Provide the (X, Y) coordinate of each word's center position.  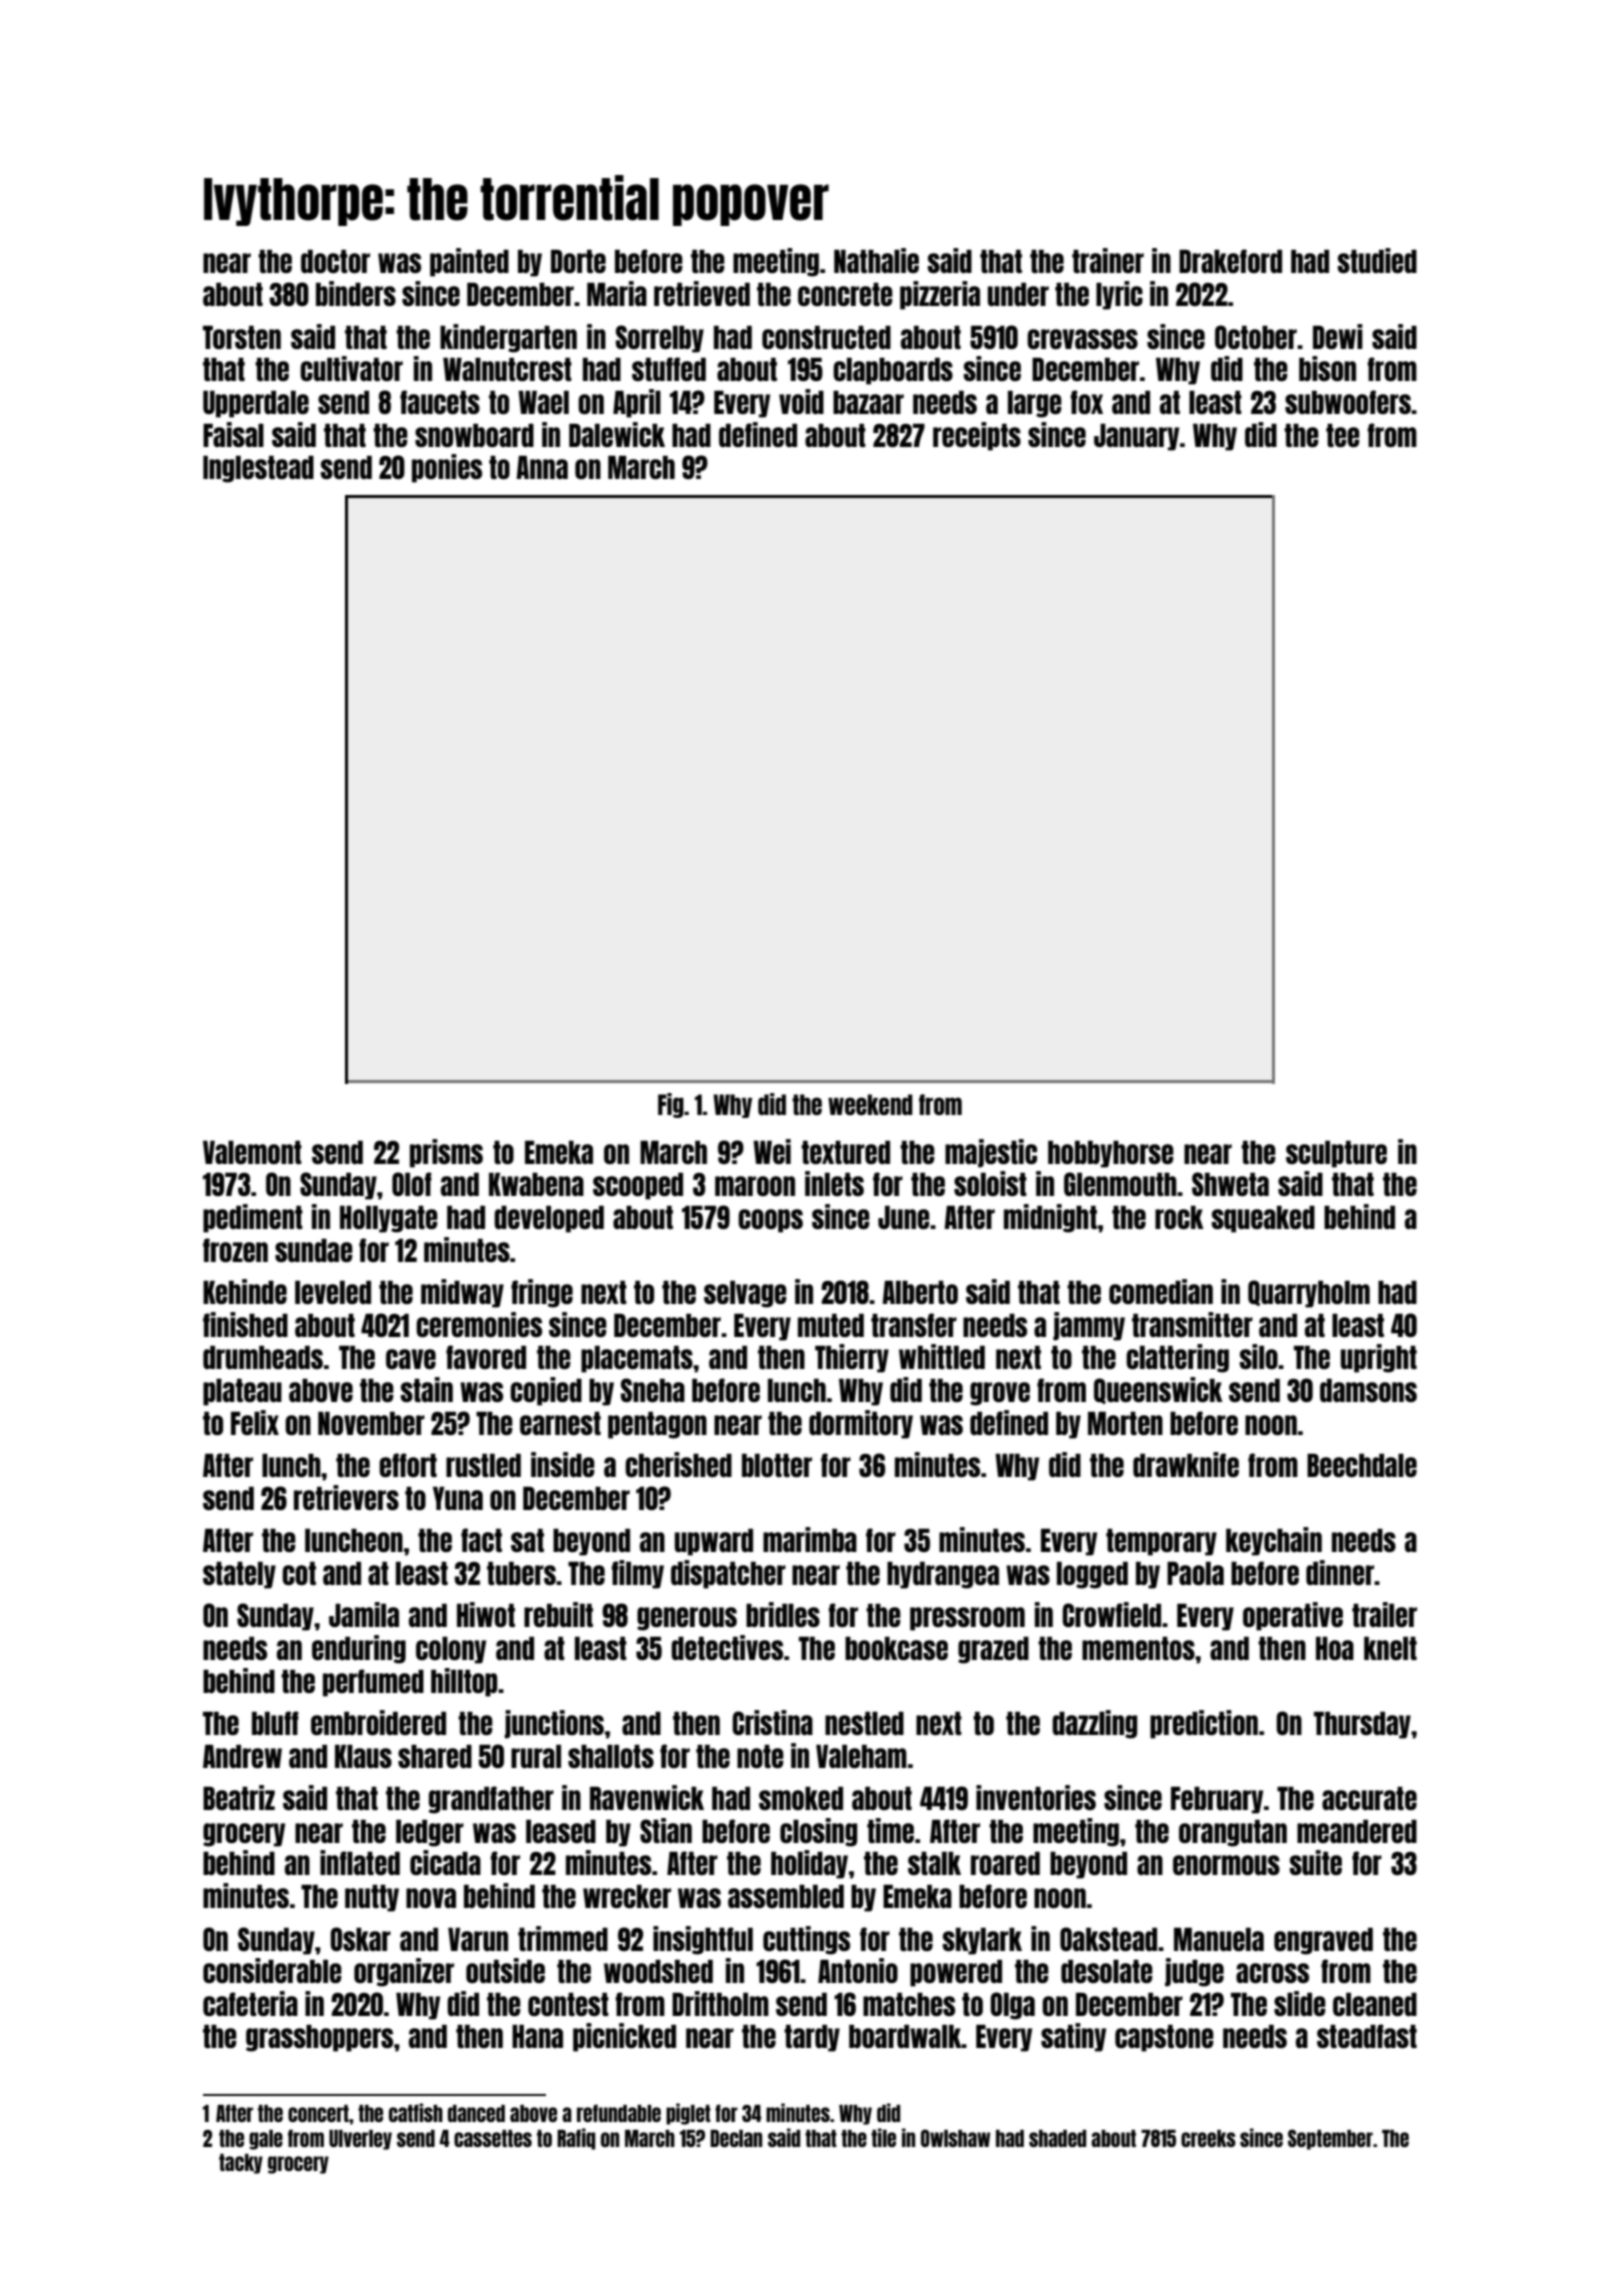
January (1136, 437)
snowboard (474, 435)
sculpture (1336, 1154)
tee (1343, 435)
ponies (447, 468)
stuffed (669, 369)
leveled (333, 1292)
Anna (542, 467)
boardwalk (905, 2036)
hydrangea (943, 1575)
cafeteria (250, 2003)
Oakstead (1108, 1939)
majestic (991, 1153)
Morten (1125, 1423)
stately (239, 1575)
